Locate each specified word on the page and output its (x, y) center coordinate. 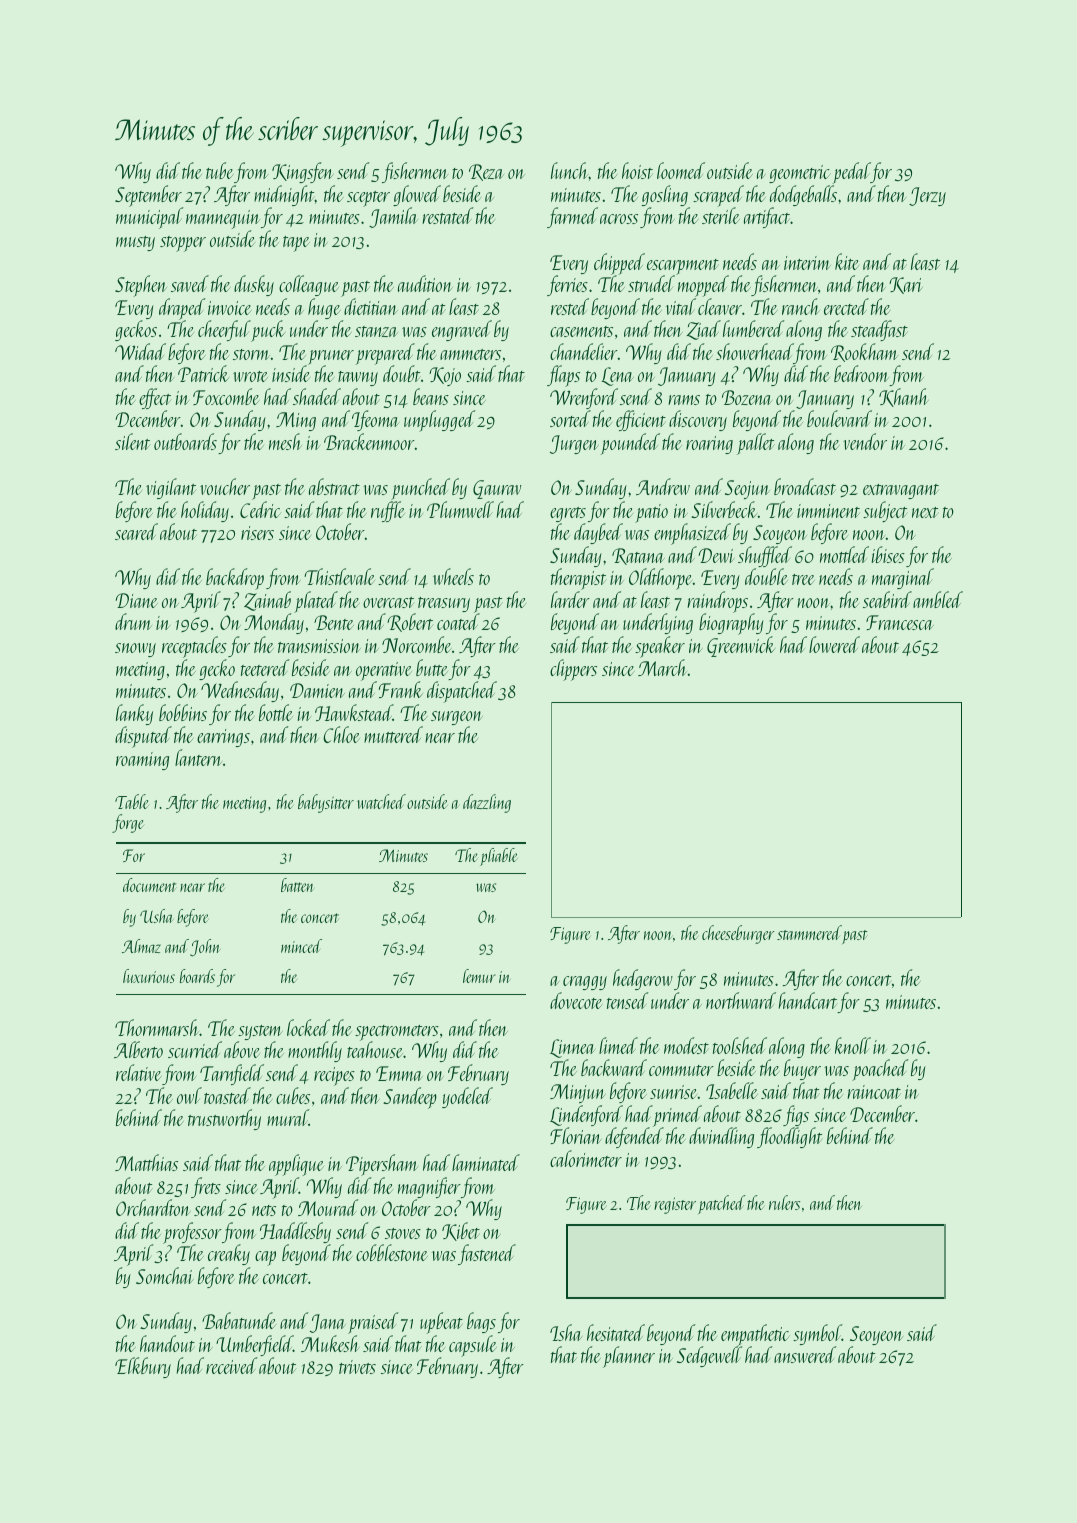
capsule (473, 1346)
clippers (573, 670)
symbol (817, 1334)
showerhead (755, 351)
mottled (844, 554)
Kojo (445, 376)
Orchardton (153, 1207)
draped (182, 309)
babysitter (326, 803)
